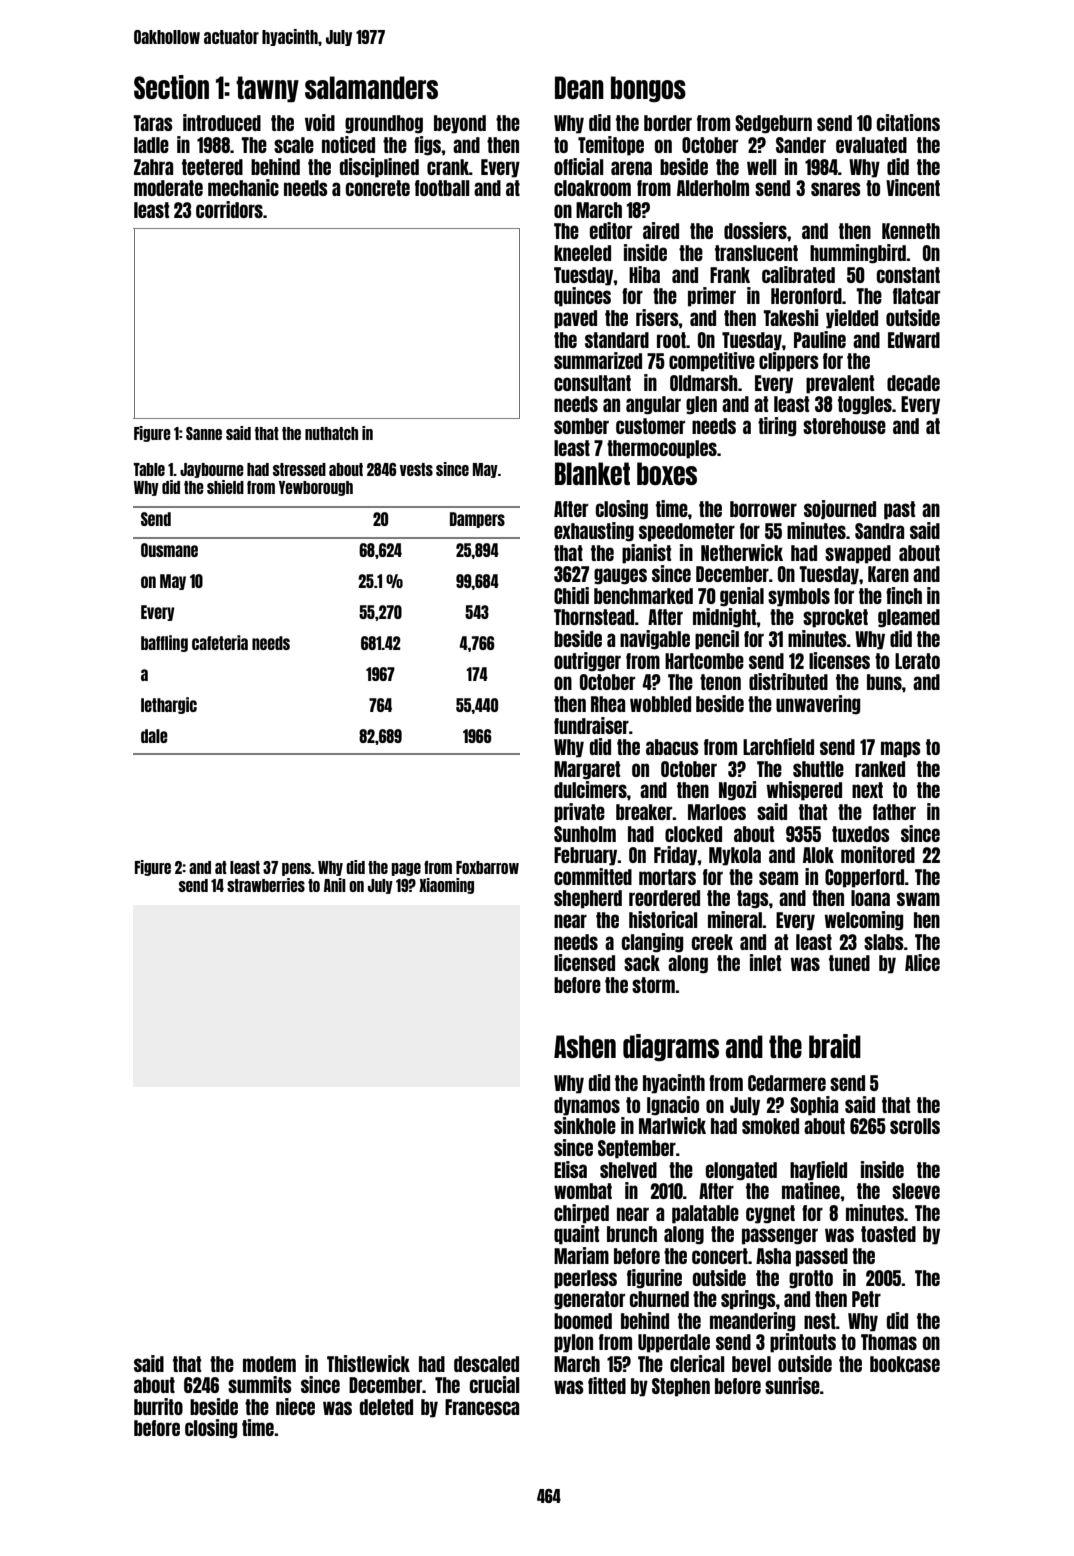  Describe the element at coordinates (171, 87) in the document. I see `Section` at that location.
